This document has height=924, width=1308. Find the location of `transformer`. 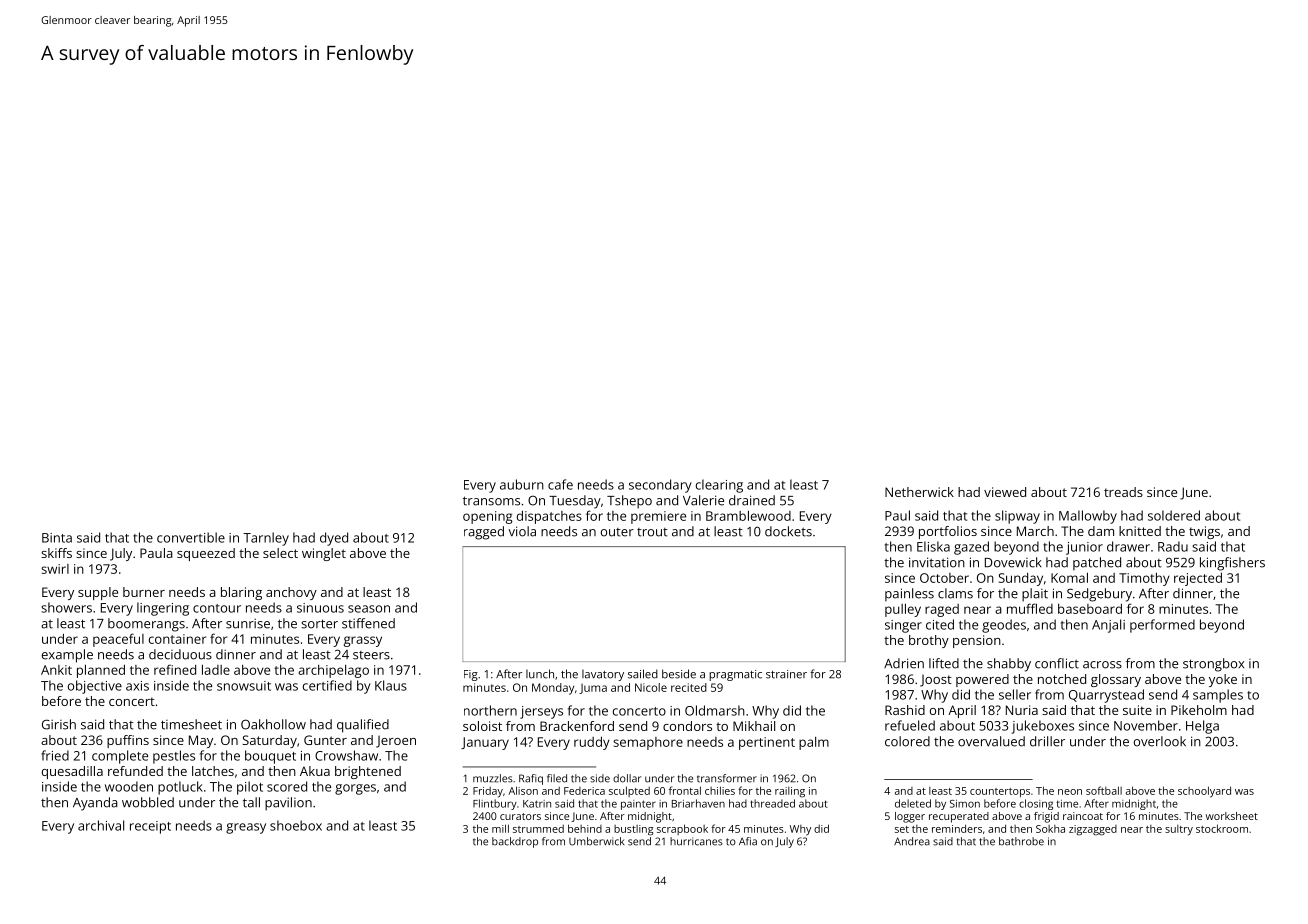

transformer is located at coordinates (727, 778).
